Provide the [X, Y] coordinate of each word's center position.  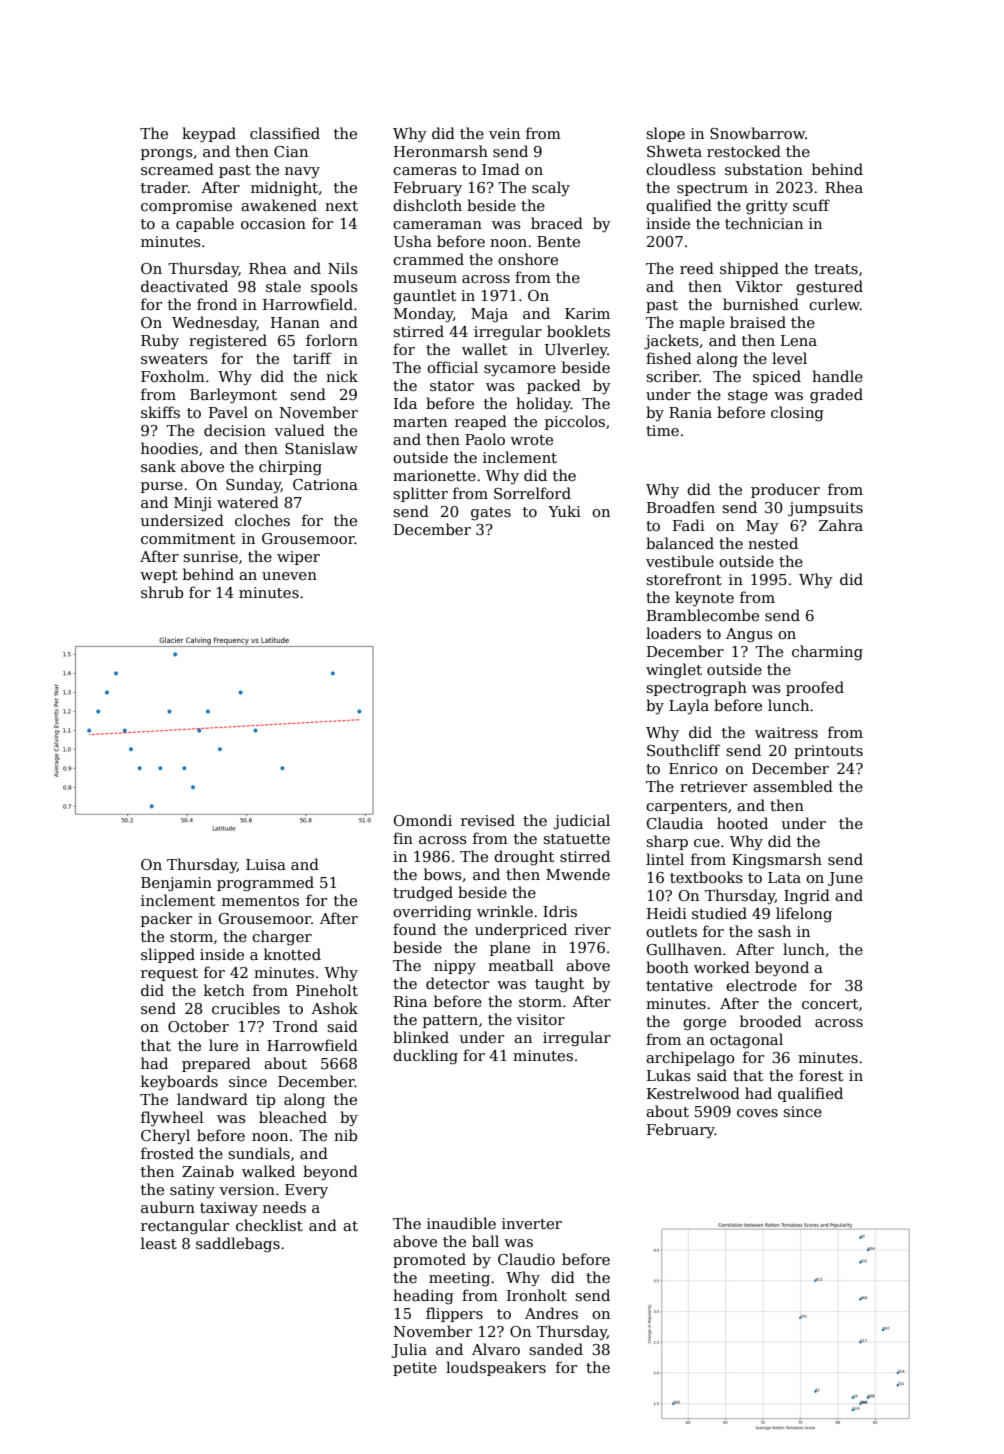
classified [285, 133]
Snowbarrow [757, 133]
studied [719, 913]
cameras [425, 171]
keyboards [179, 1083]
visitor [540, 1019]
